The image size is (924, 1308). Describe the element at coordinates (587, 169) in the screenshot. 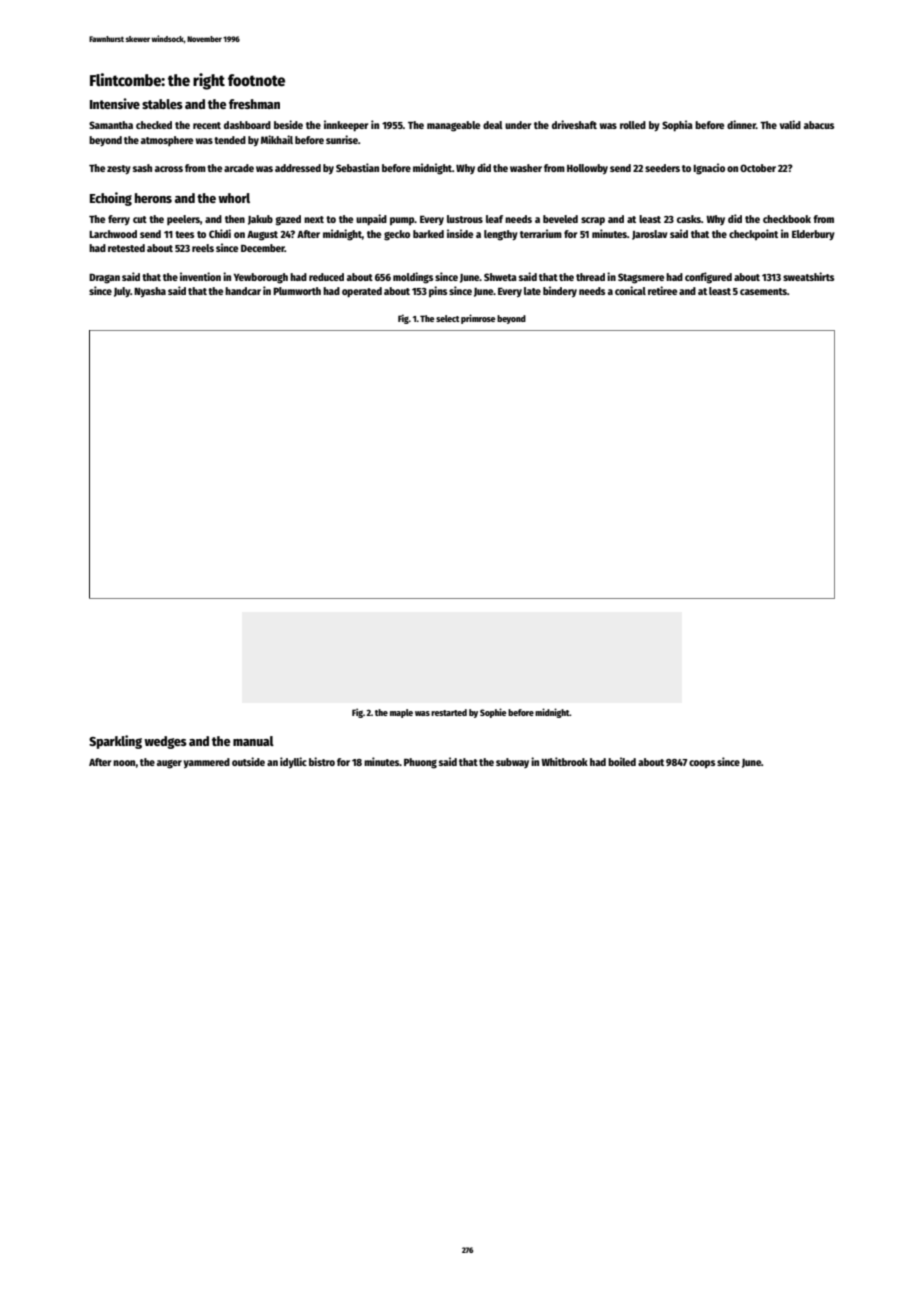

I see `Hollowby` at that location.
